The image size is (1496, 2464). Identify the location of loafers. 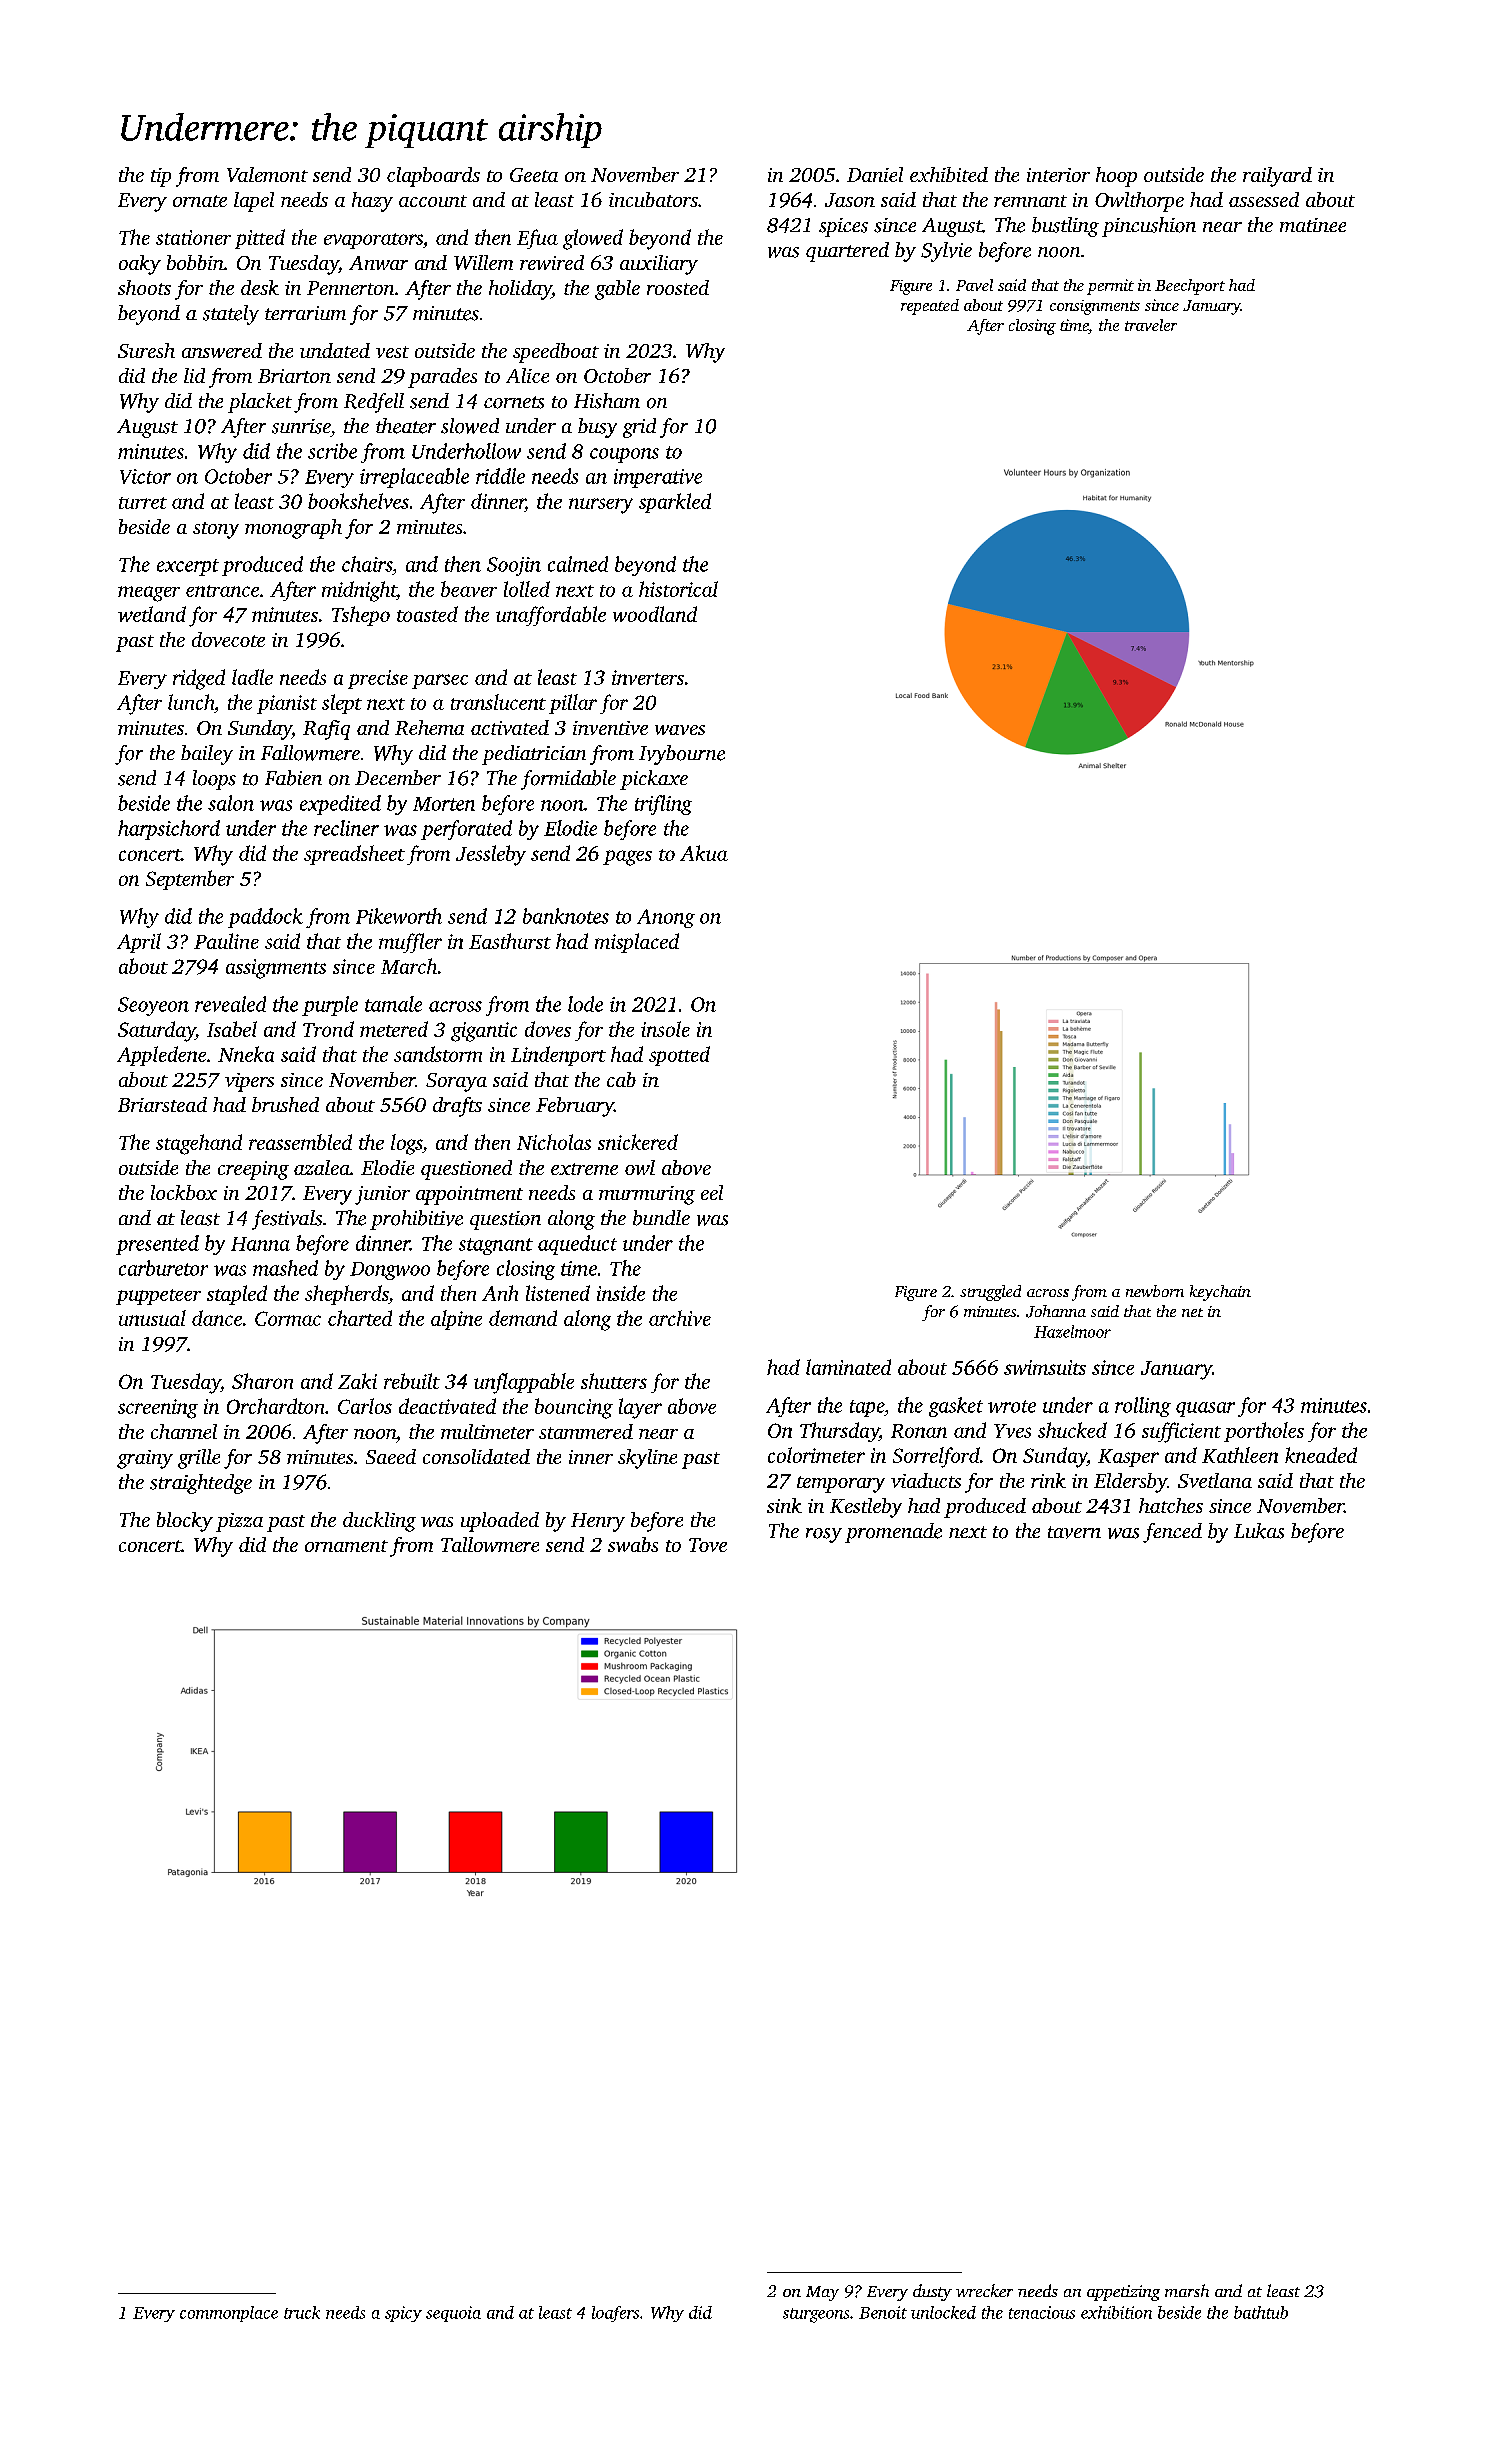
(615, 2314).
